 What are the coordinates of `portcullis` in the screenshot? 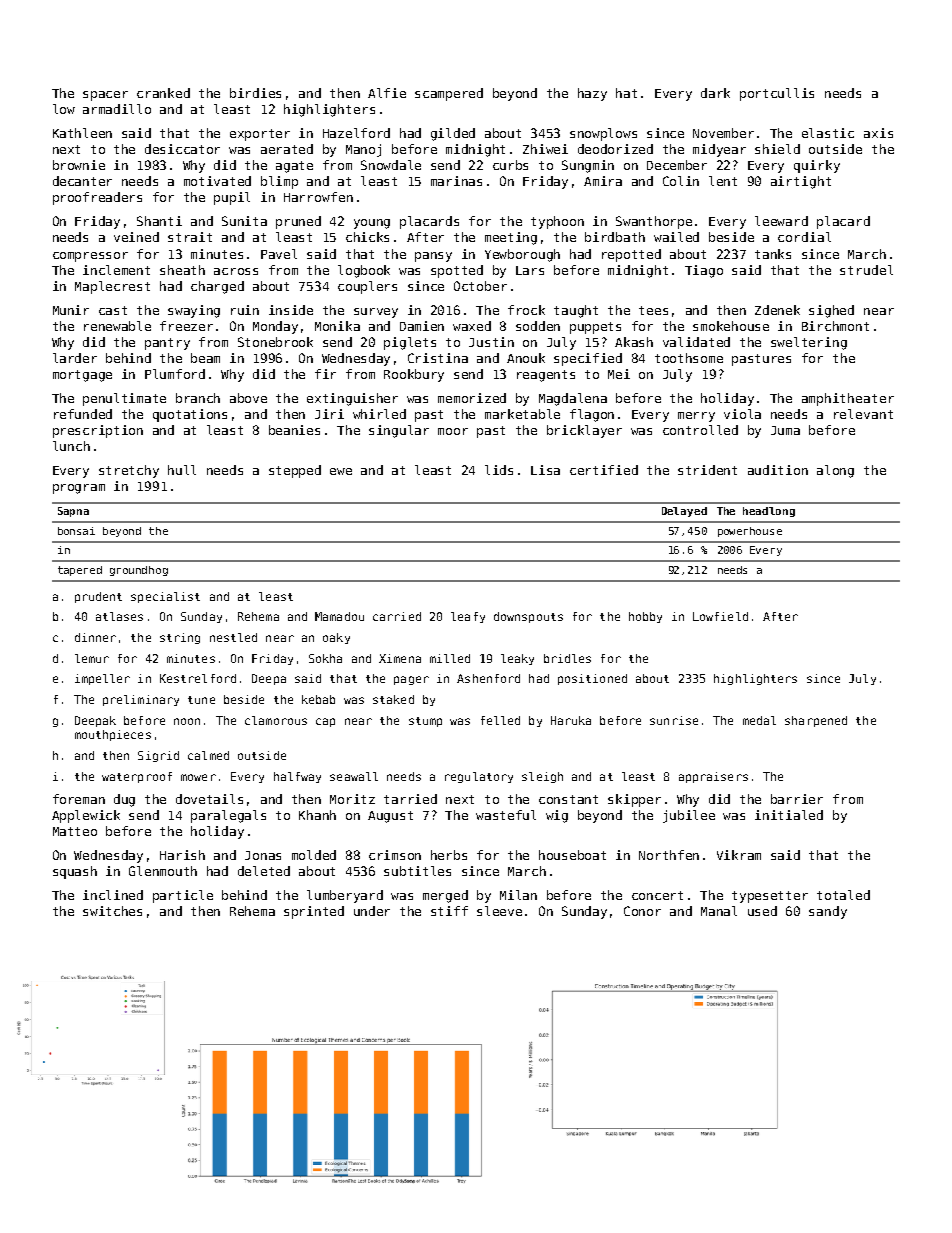 It's located at (777, 94).
